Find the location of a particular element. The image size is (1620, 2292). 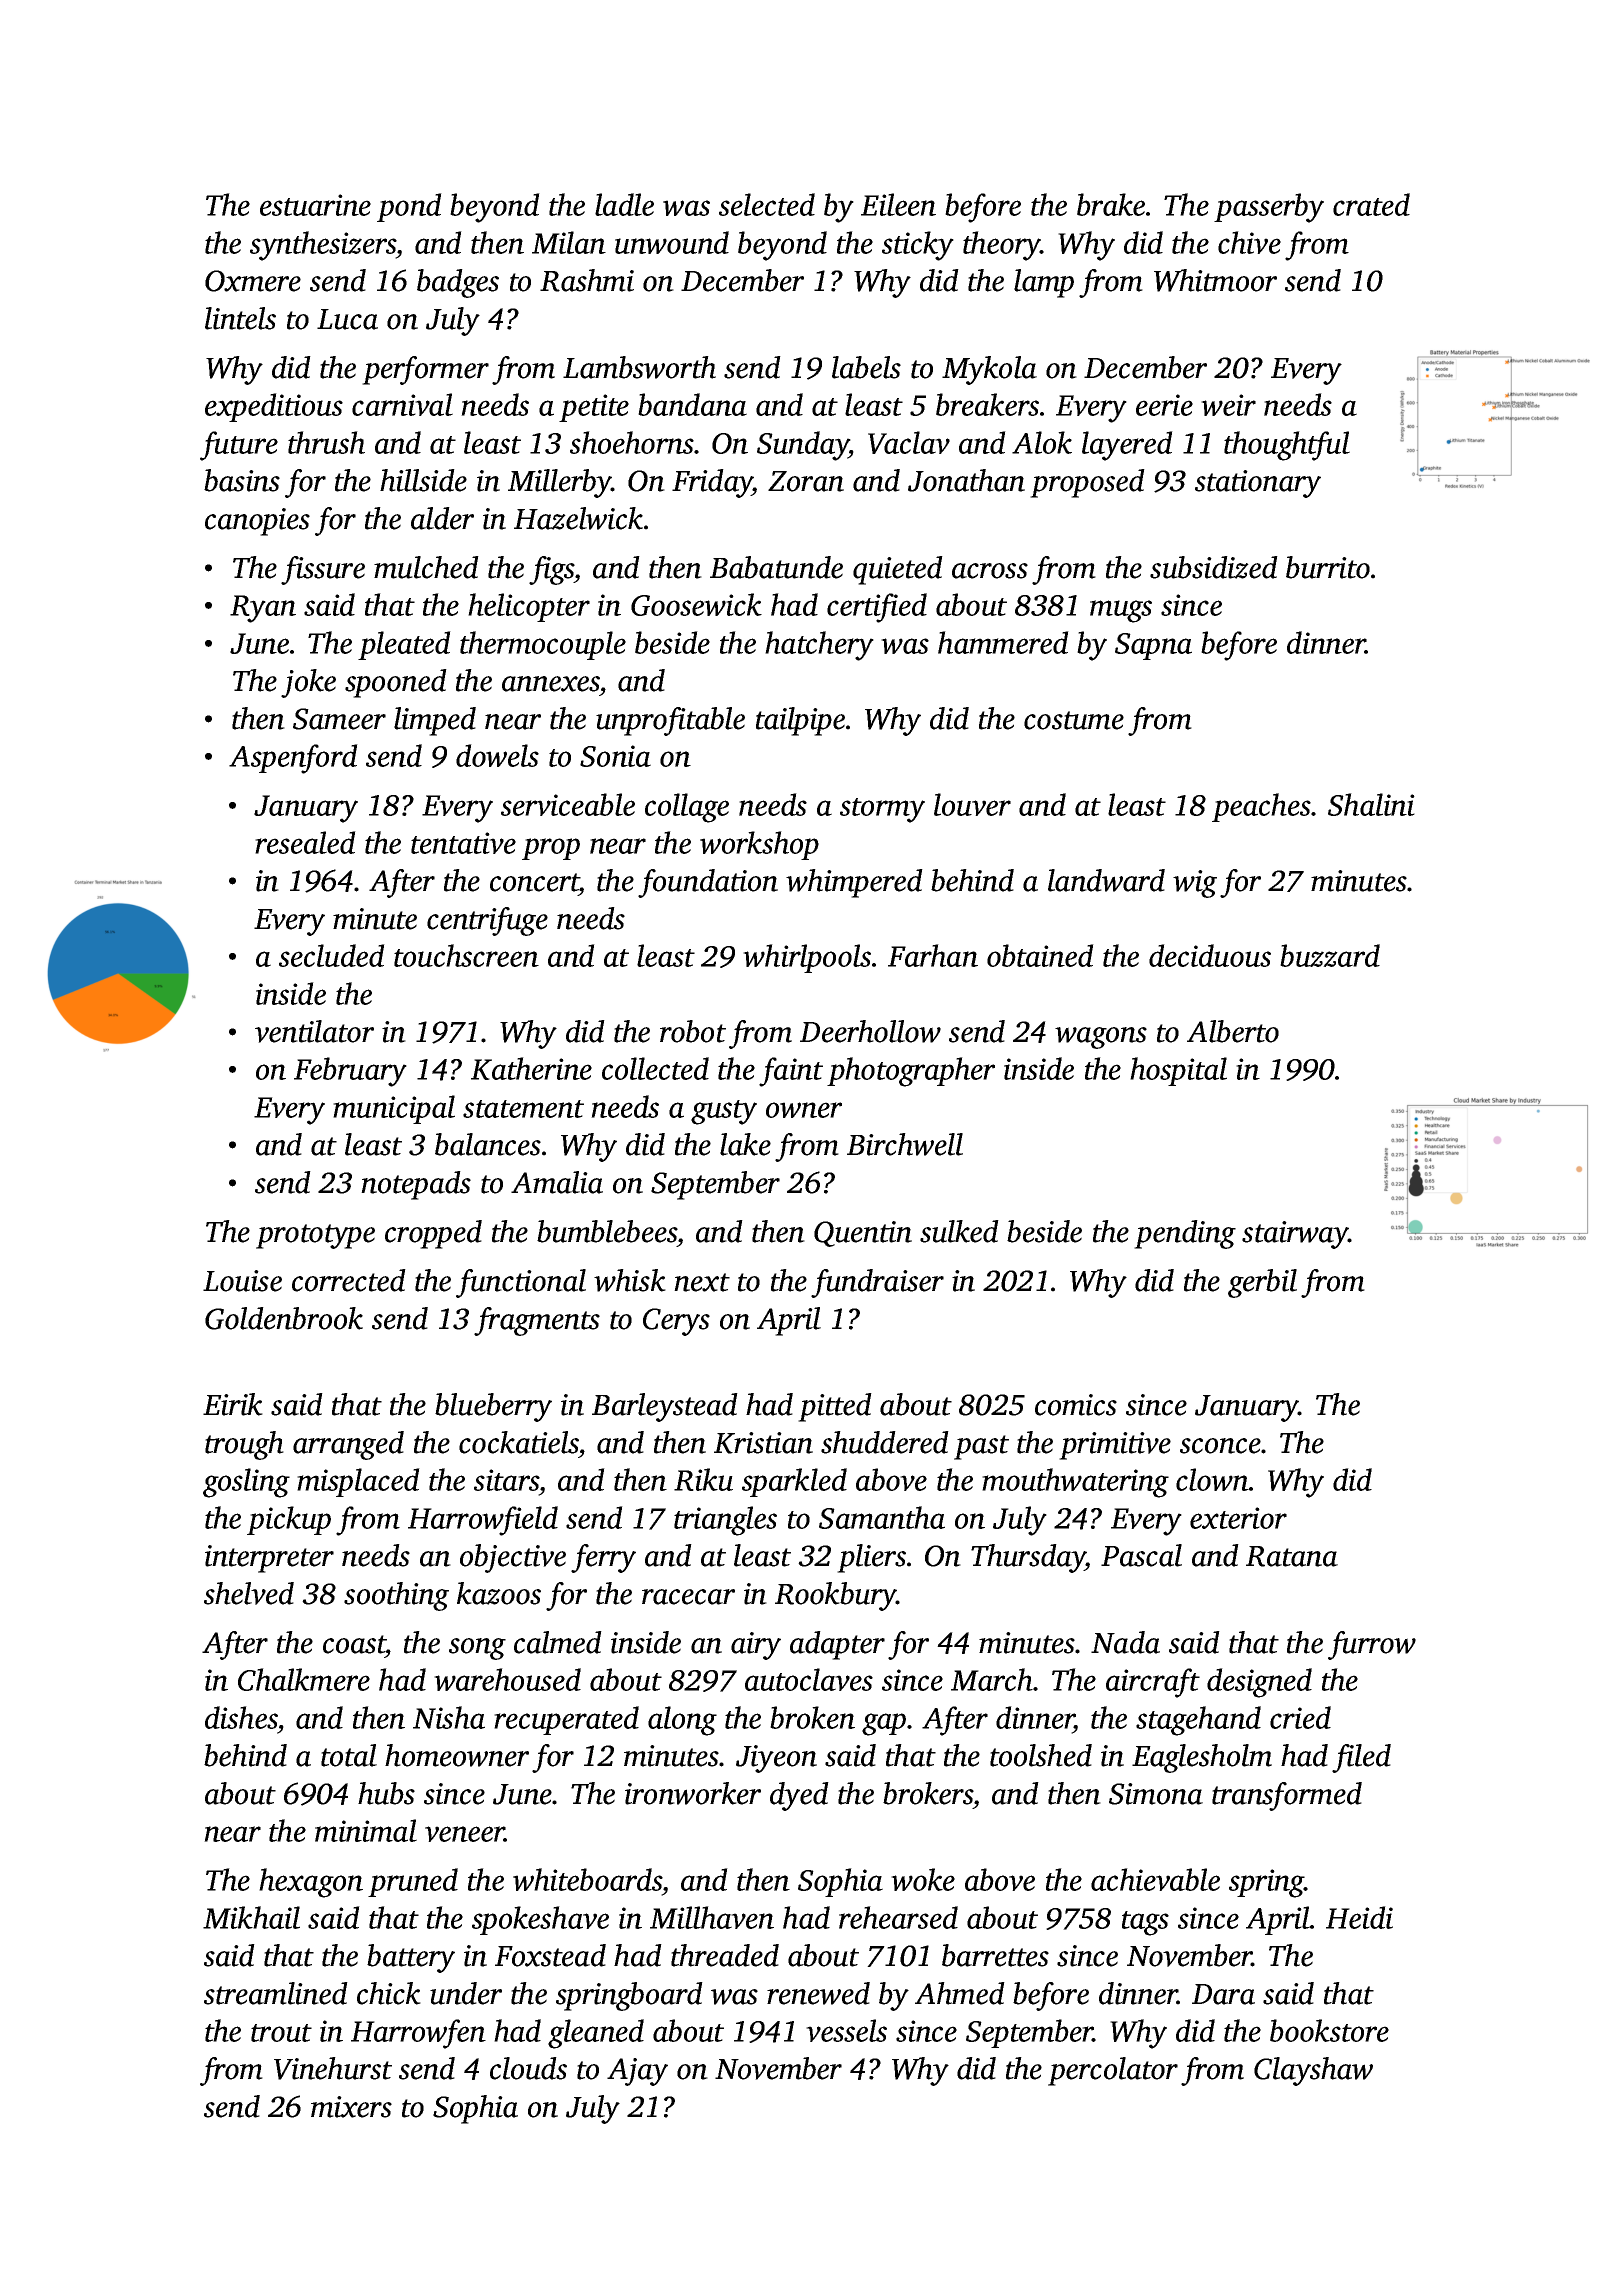

foundation is located at coordinates (708, 883).
